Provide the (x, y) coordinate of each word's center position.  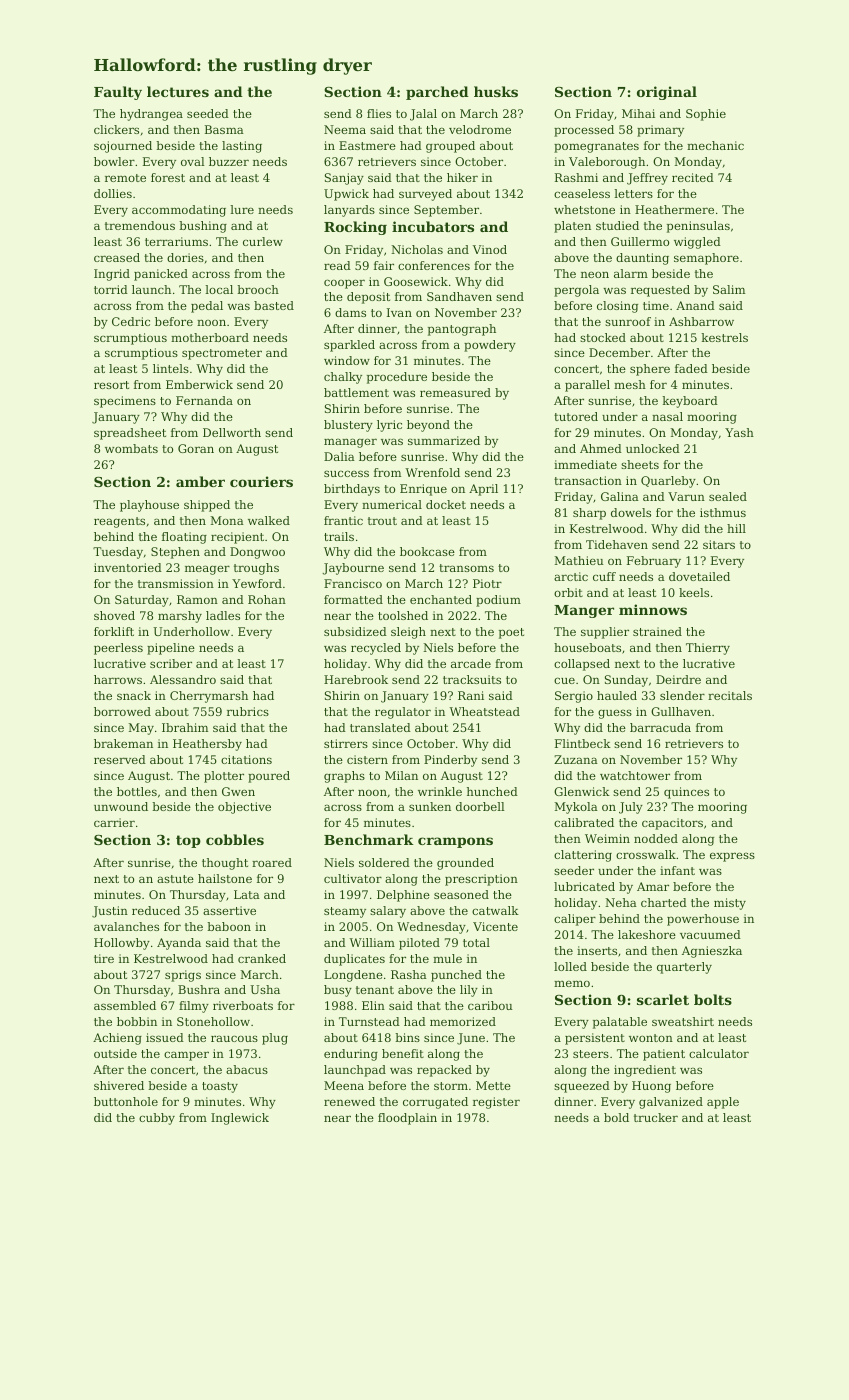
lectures (178, 91)
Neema (345, 129)
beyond (428, 426)
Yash (739, 432)
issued (165, 1037)
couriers (261, 481)
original (667, 93)
